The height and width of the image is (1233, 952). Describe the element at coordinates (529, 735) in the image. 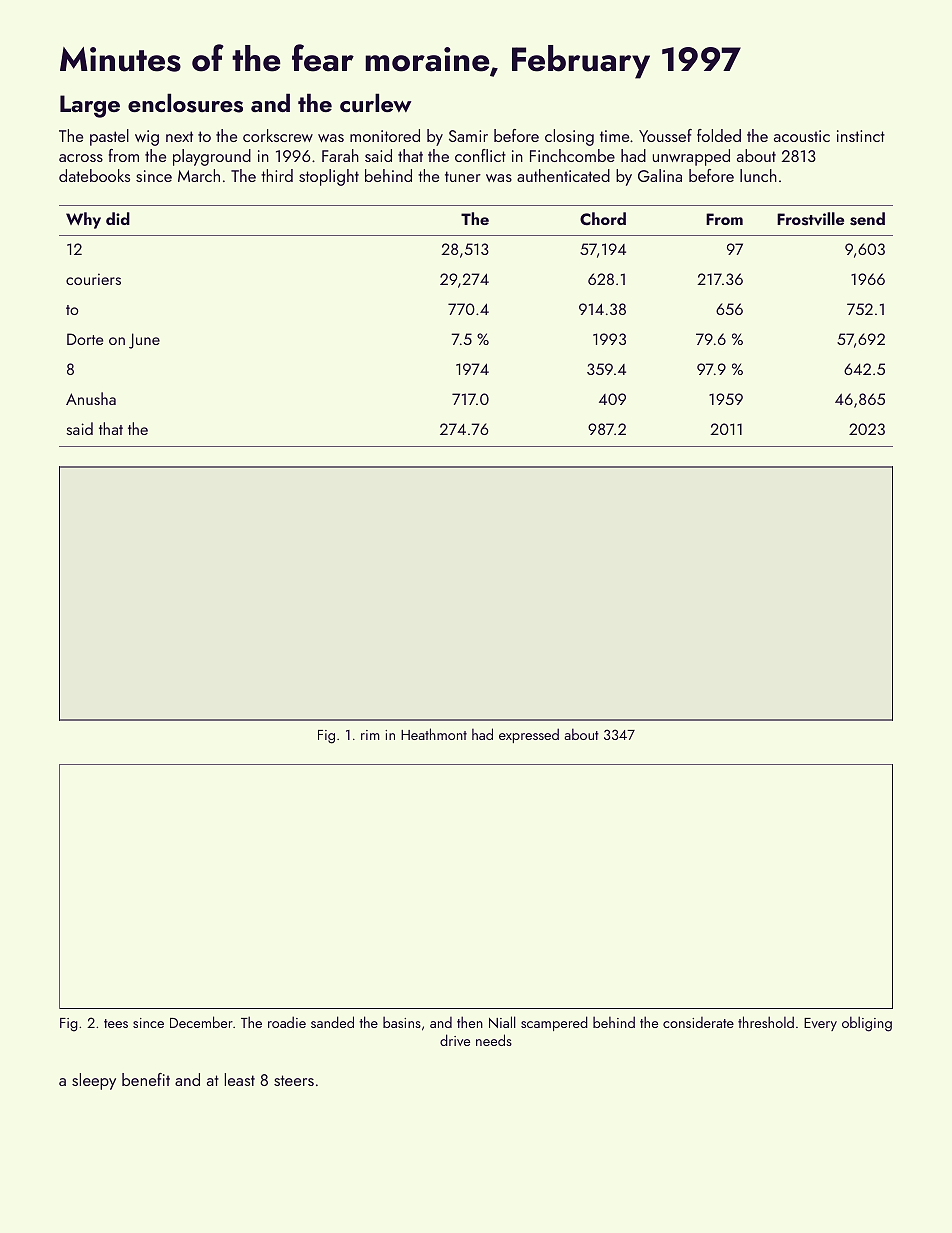

I see `expressed` at that location.
